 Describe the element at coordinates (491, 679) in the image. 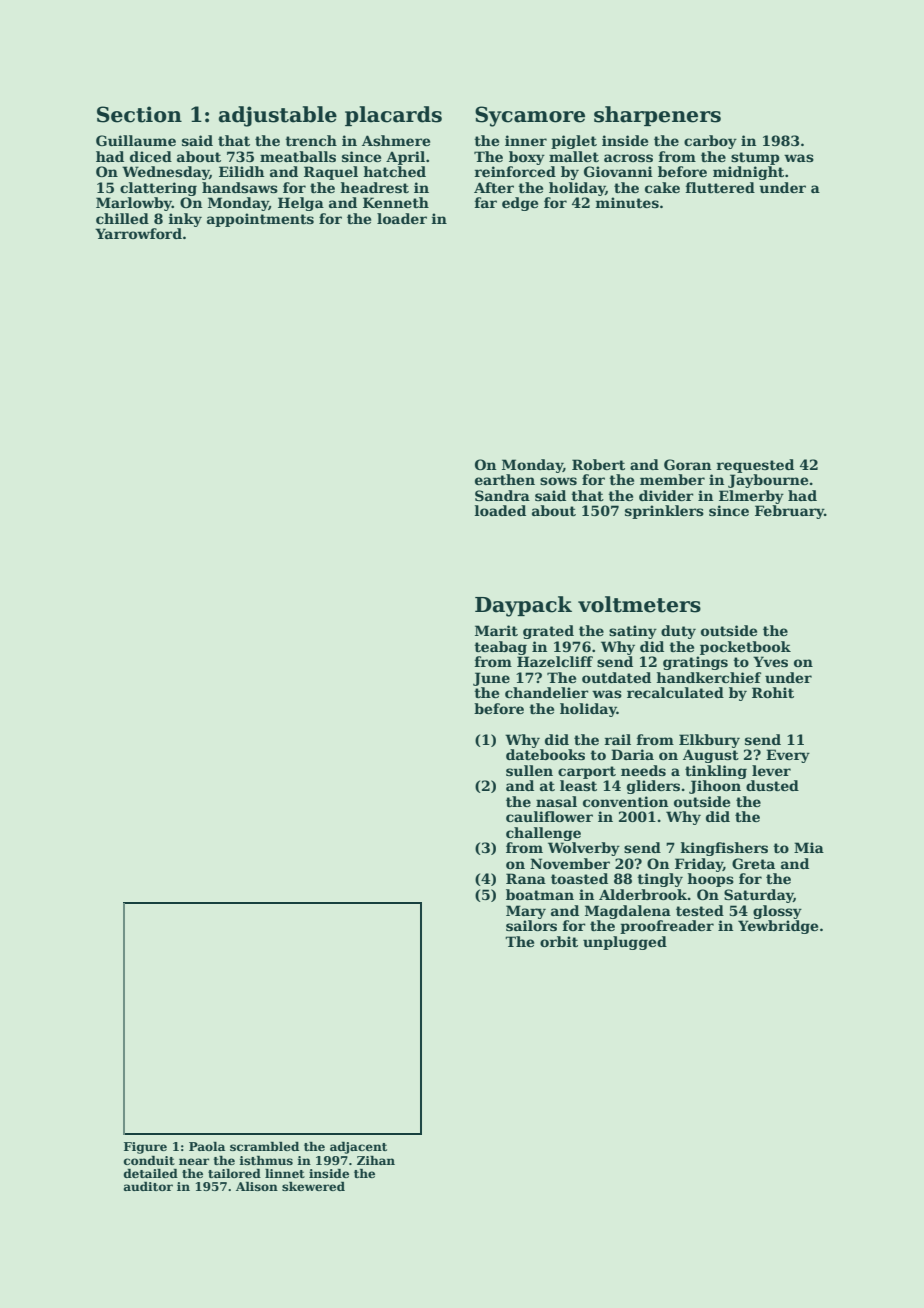

I see `June` at that location.
